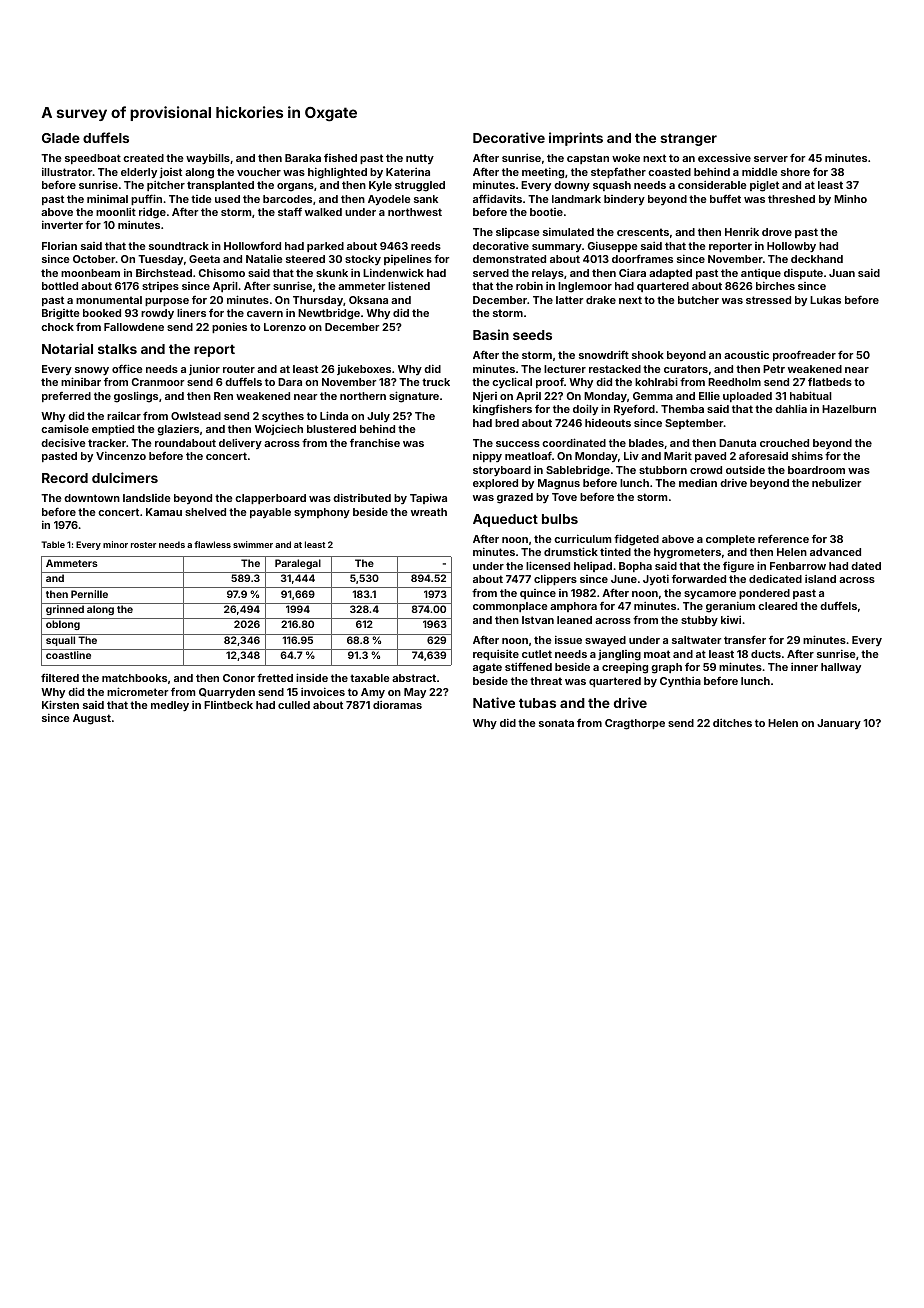  What do you see at coordinates (699, 579) in the screenshot?
I see `forwarded` at bounding box center [699, 579].
